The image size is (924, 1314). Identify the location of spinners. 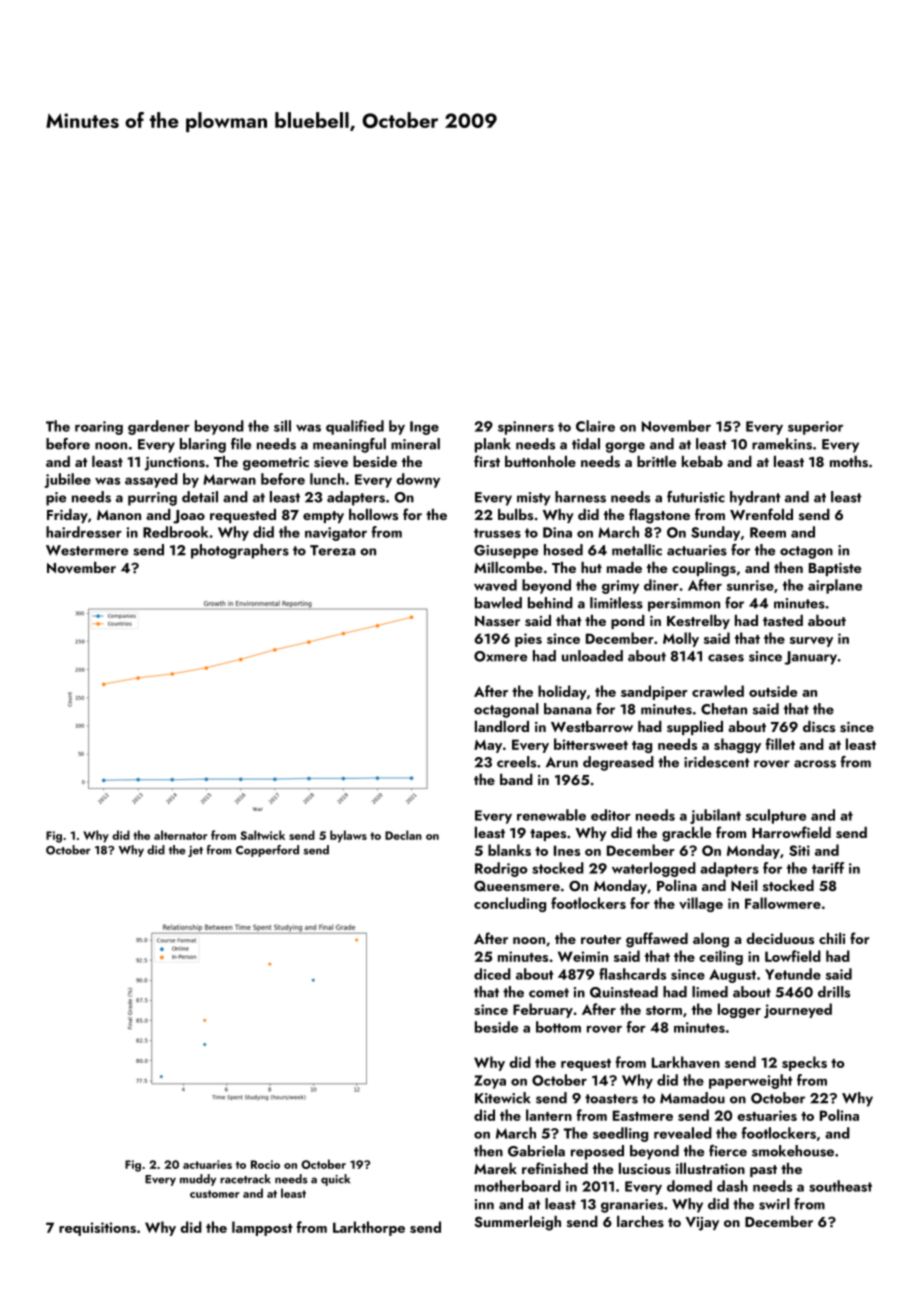
(526, 428).
